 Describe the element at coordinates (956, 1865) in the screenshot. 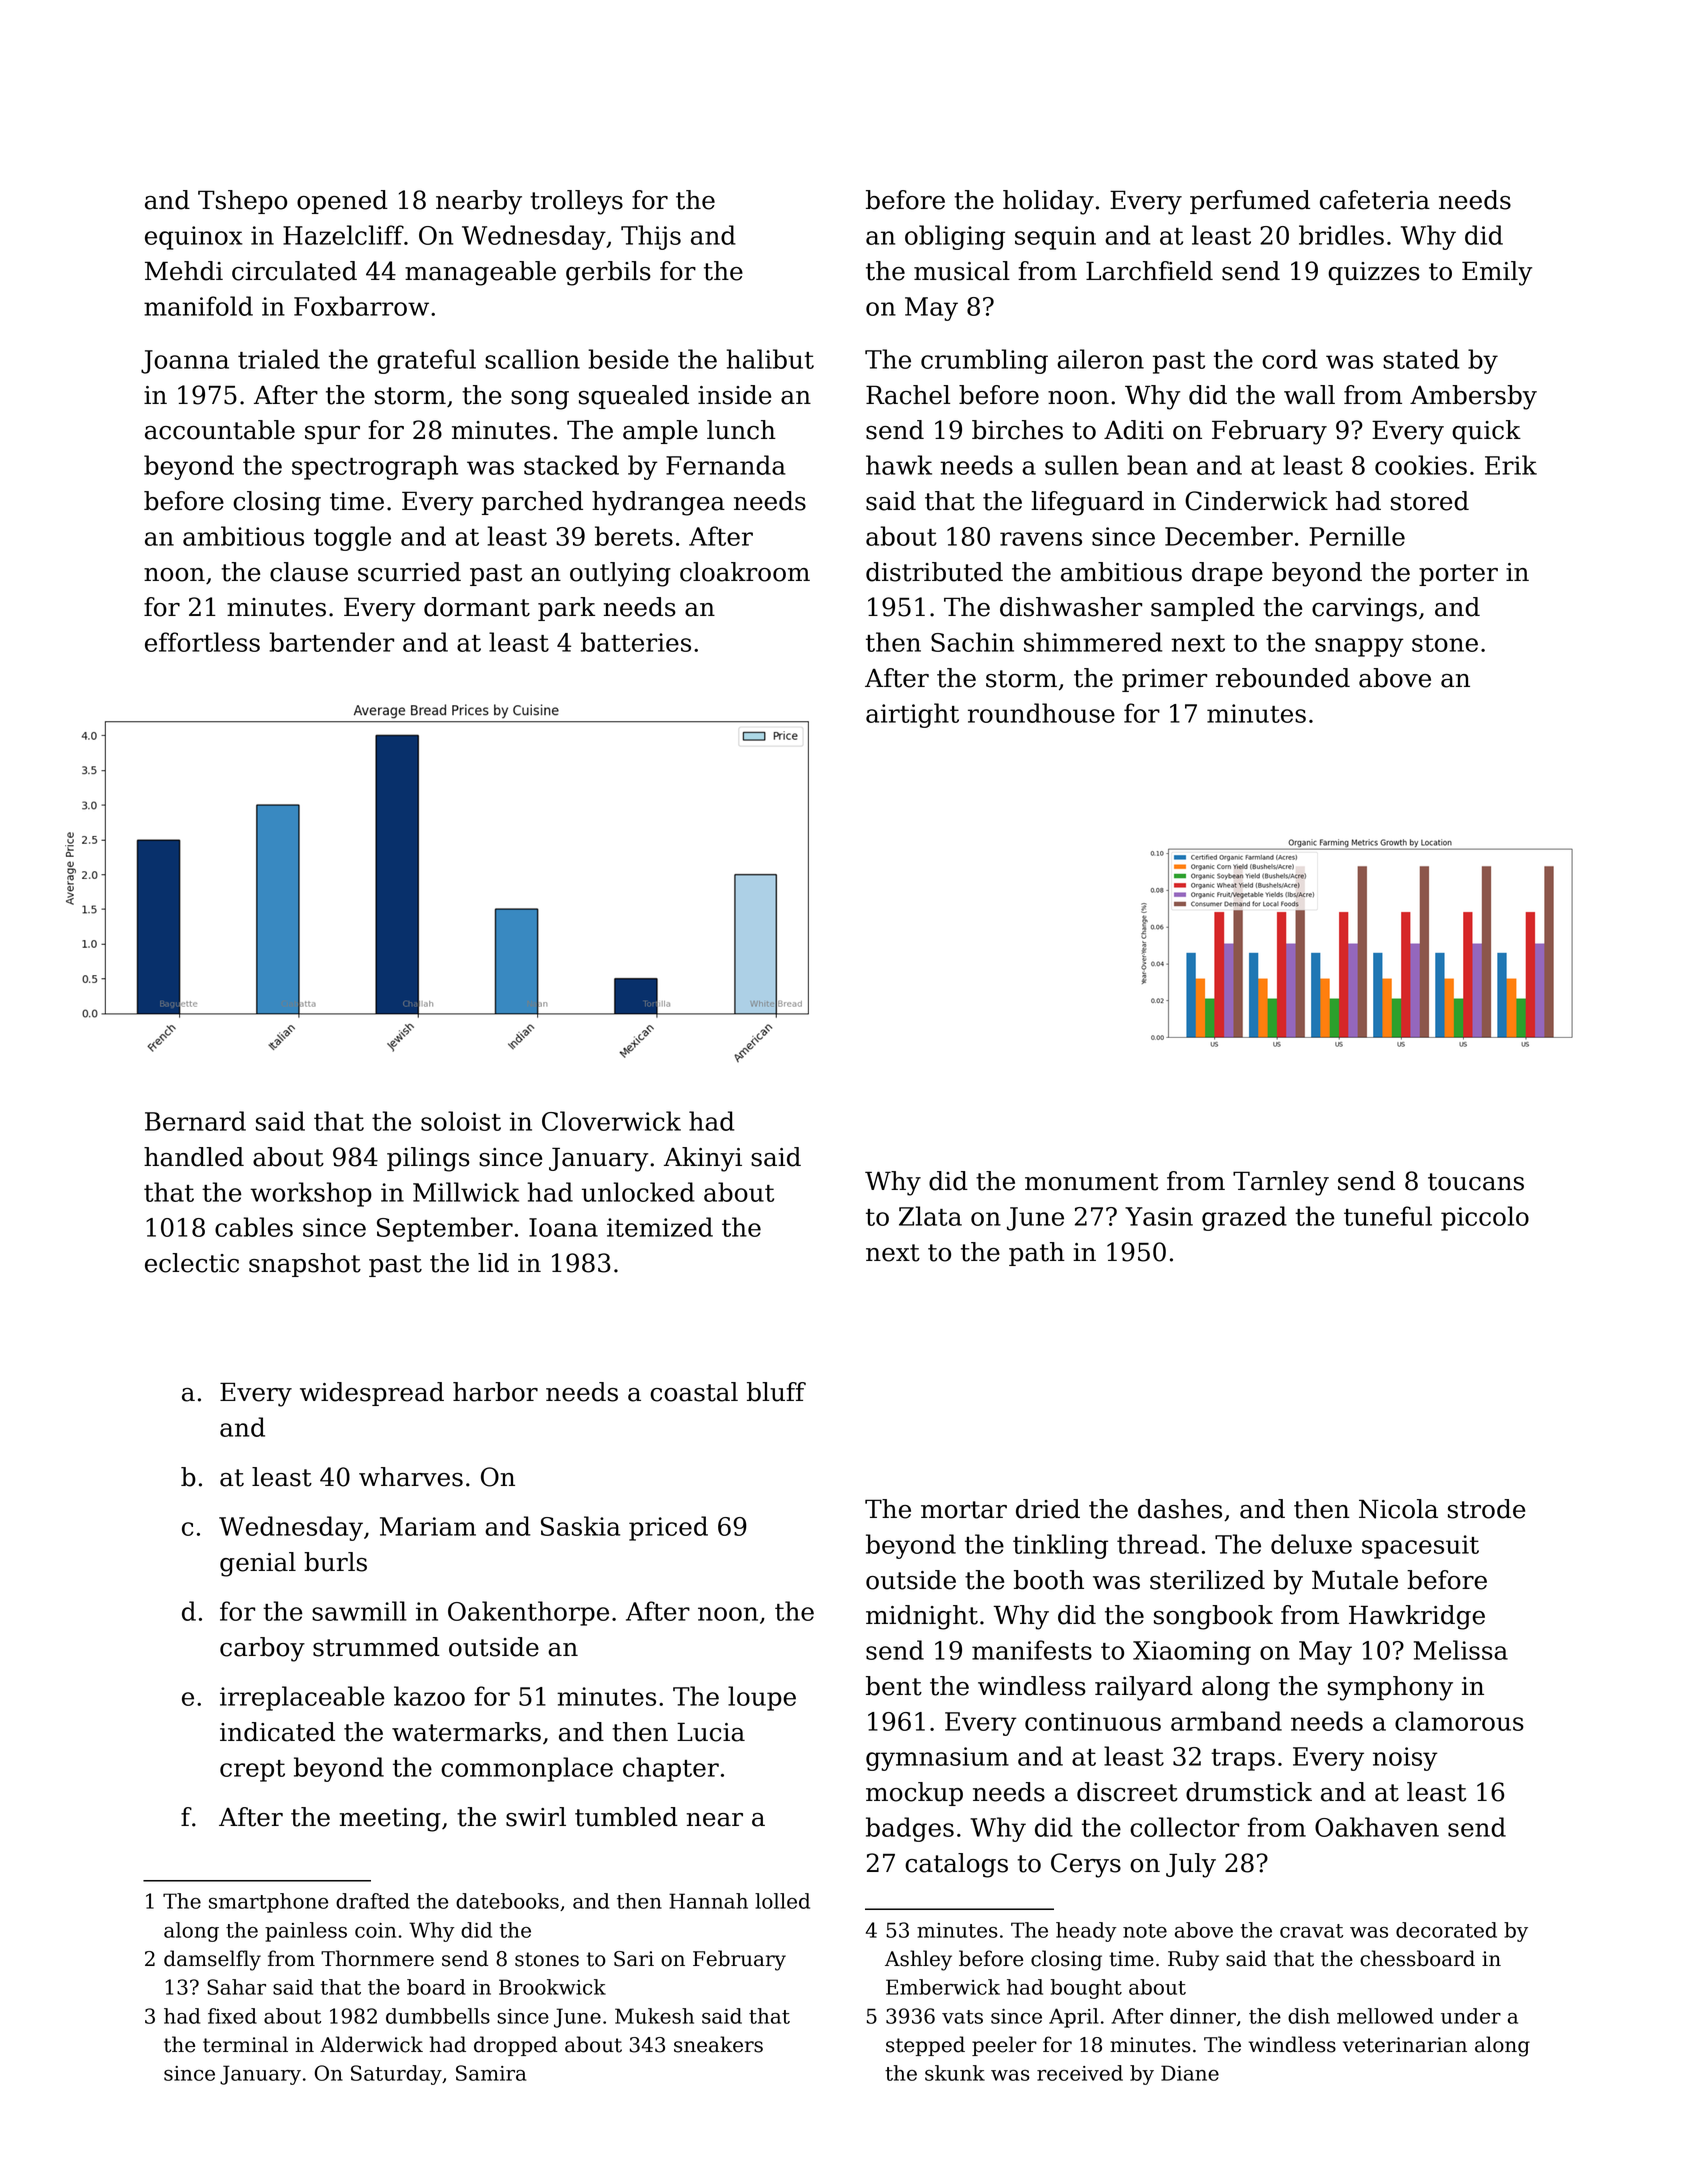

I see `catalogs` at that location.
